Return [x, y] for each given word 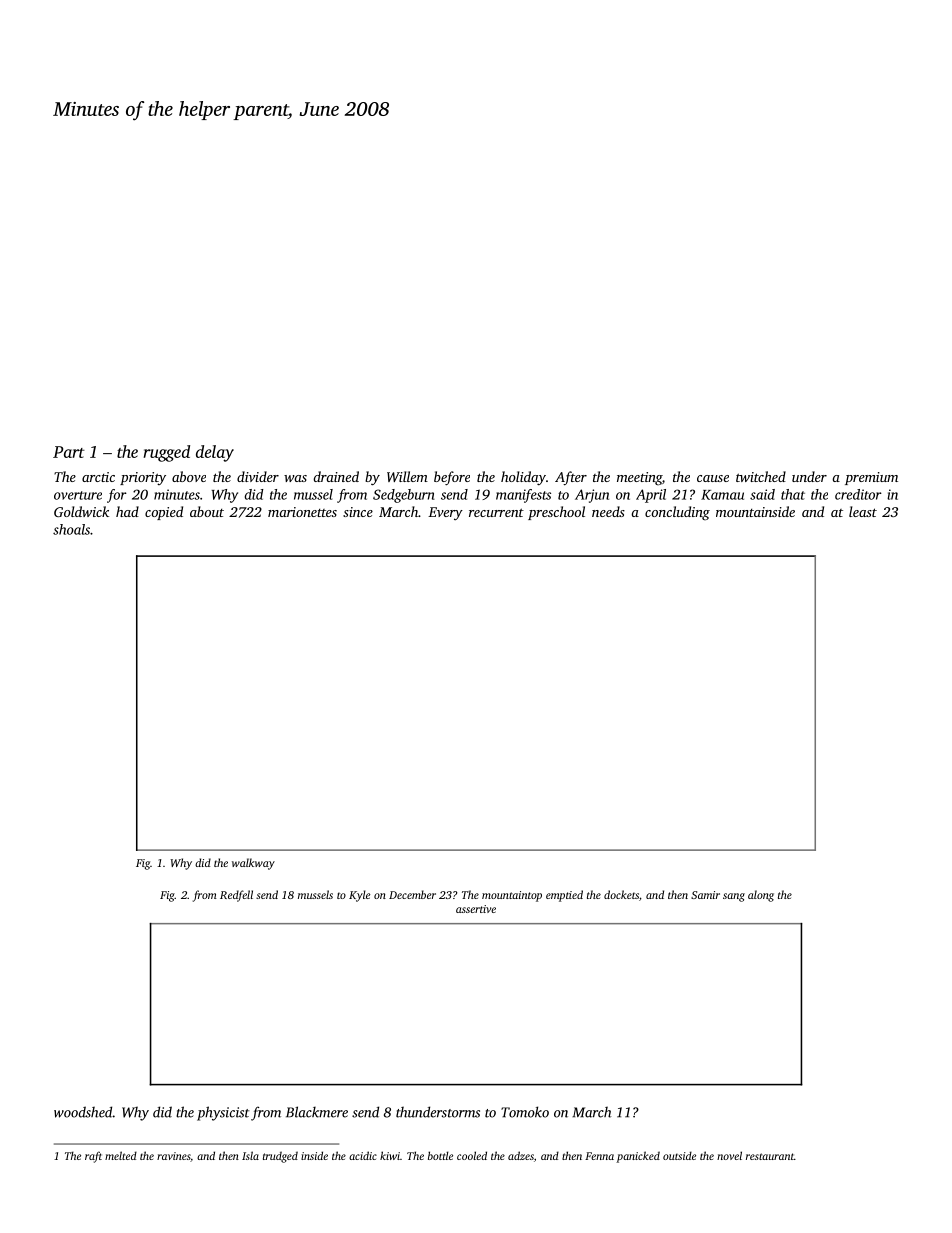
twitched [761, 476]
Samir [705, 895]
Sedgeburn [404, 496]
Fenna [599, 1156]
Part [69, 452]
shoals [71, 529]
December [412, 894]
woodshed [83, 1112]
